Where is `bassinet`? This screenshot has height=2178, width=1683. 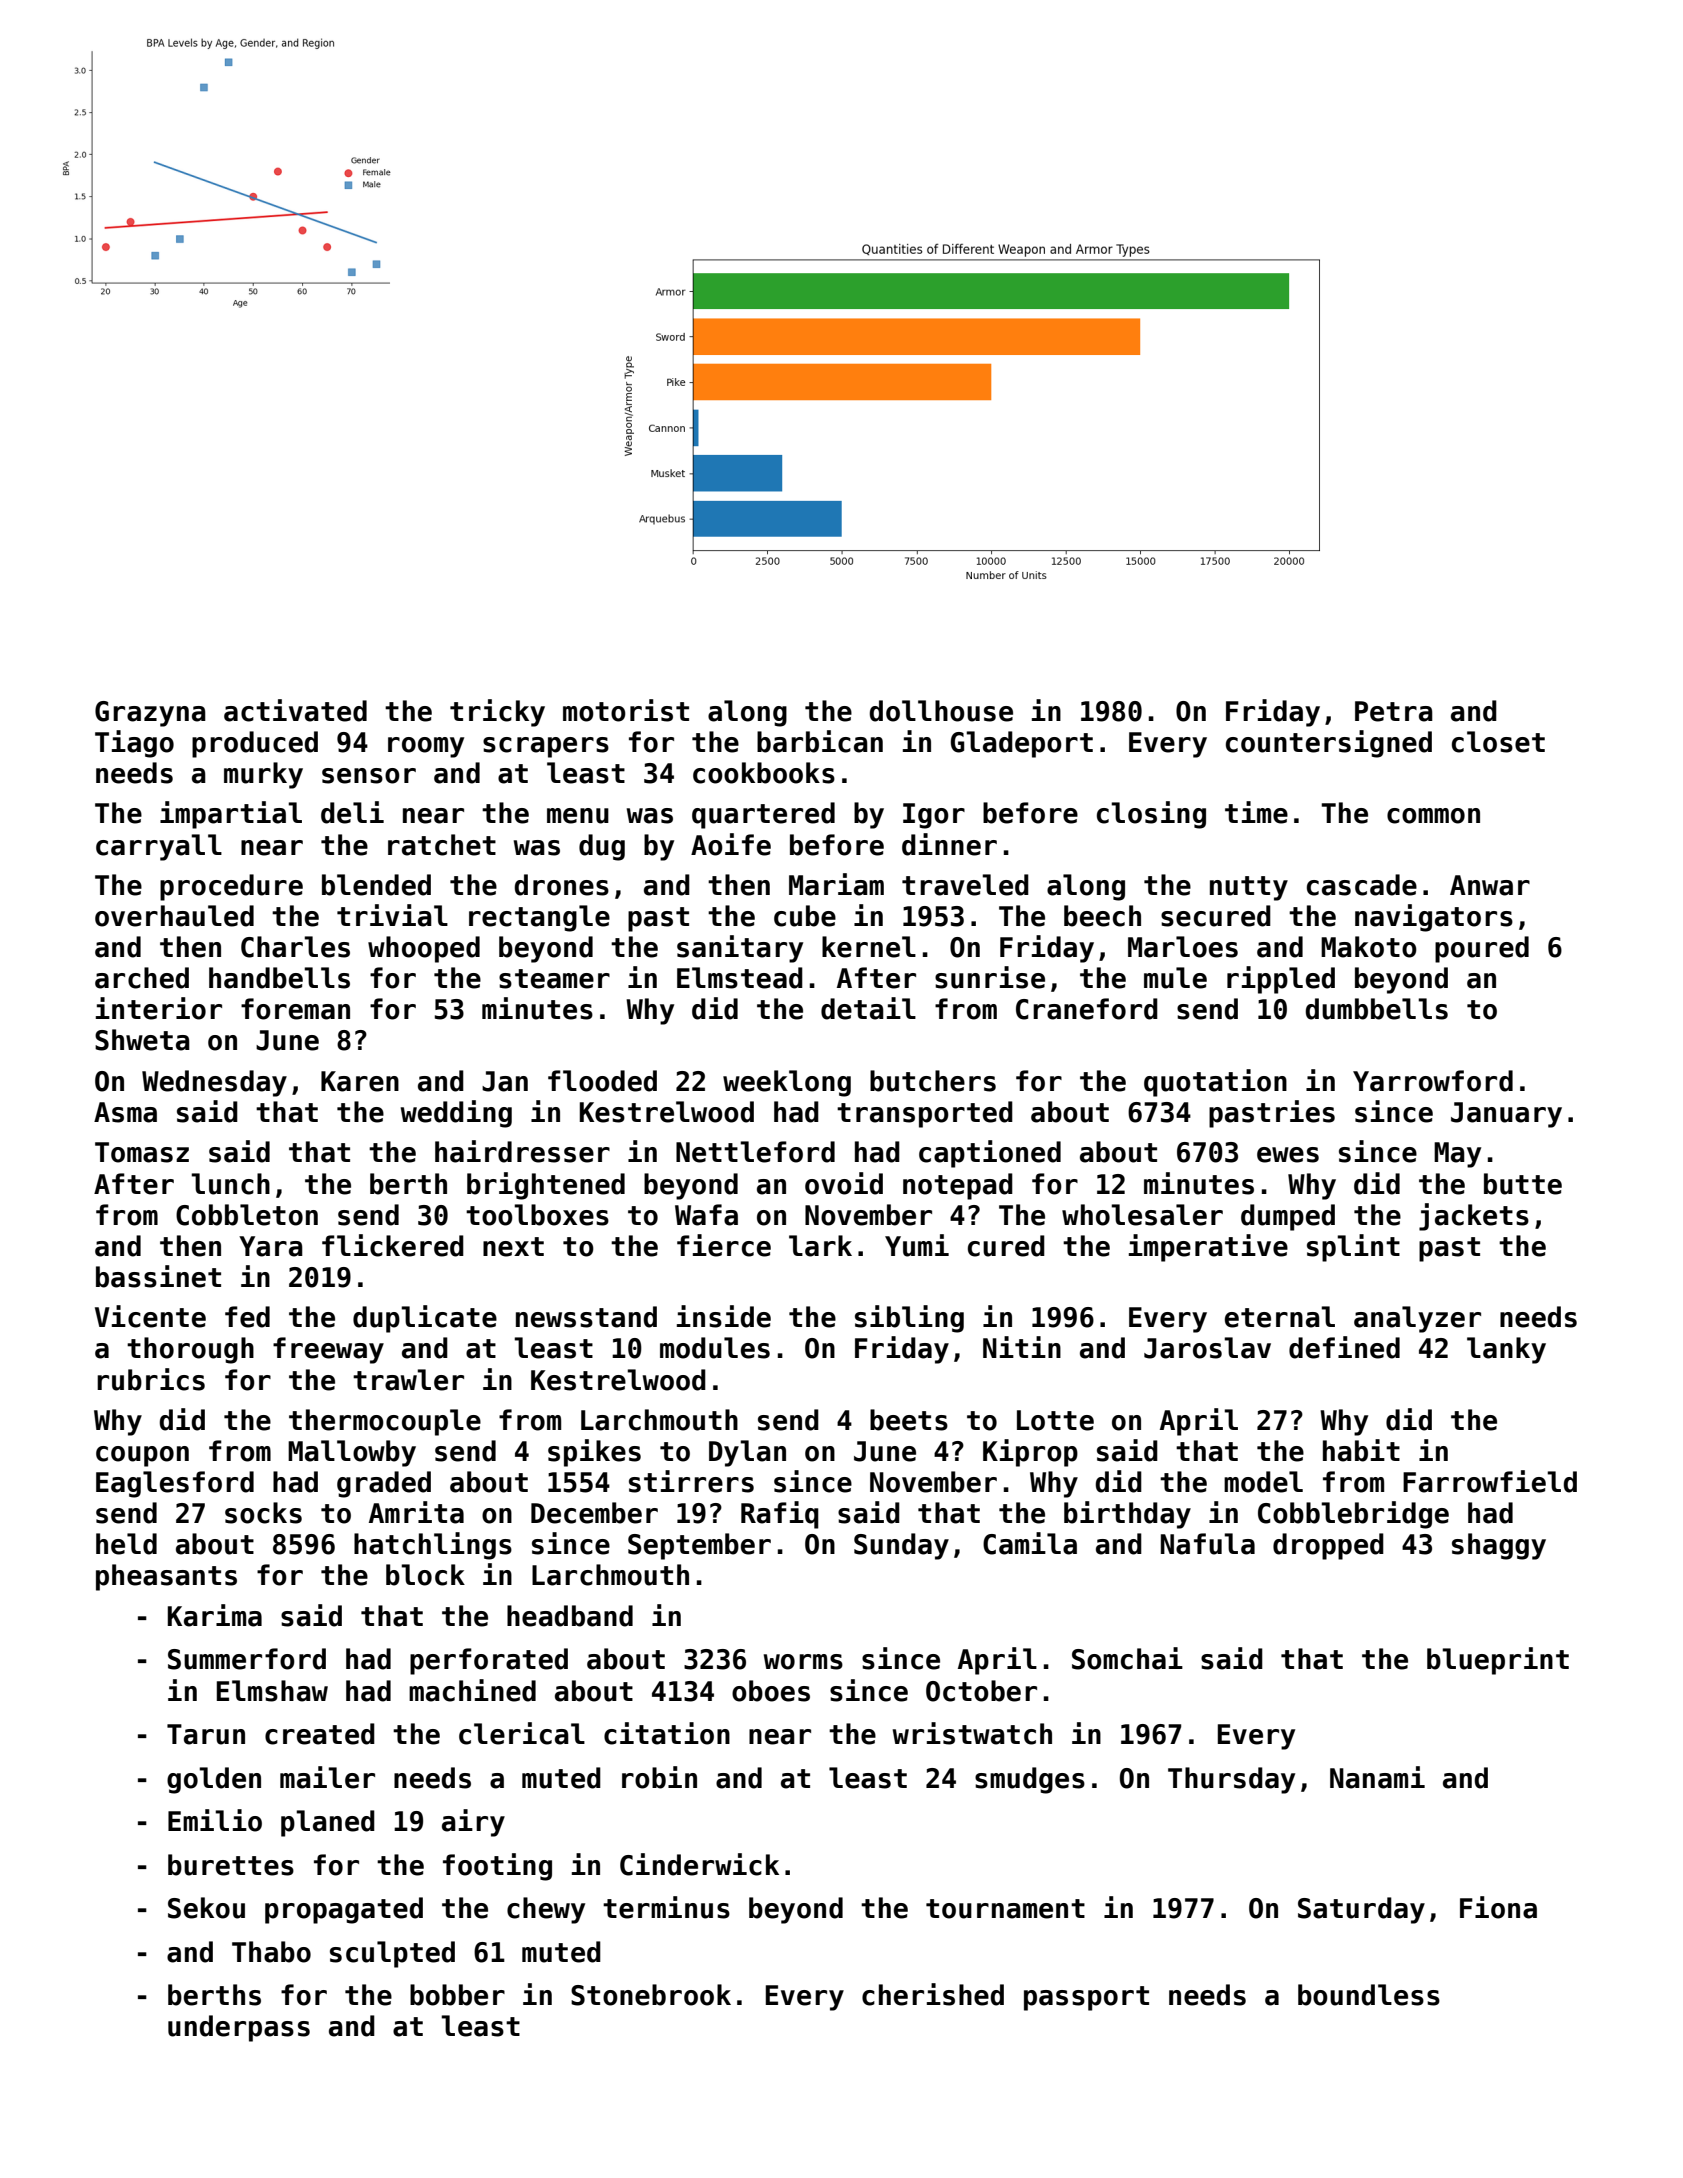
bassinet is located at coordinates (158, 1276).
